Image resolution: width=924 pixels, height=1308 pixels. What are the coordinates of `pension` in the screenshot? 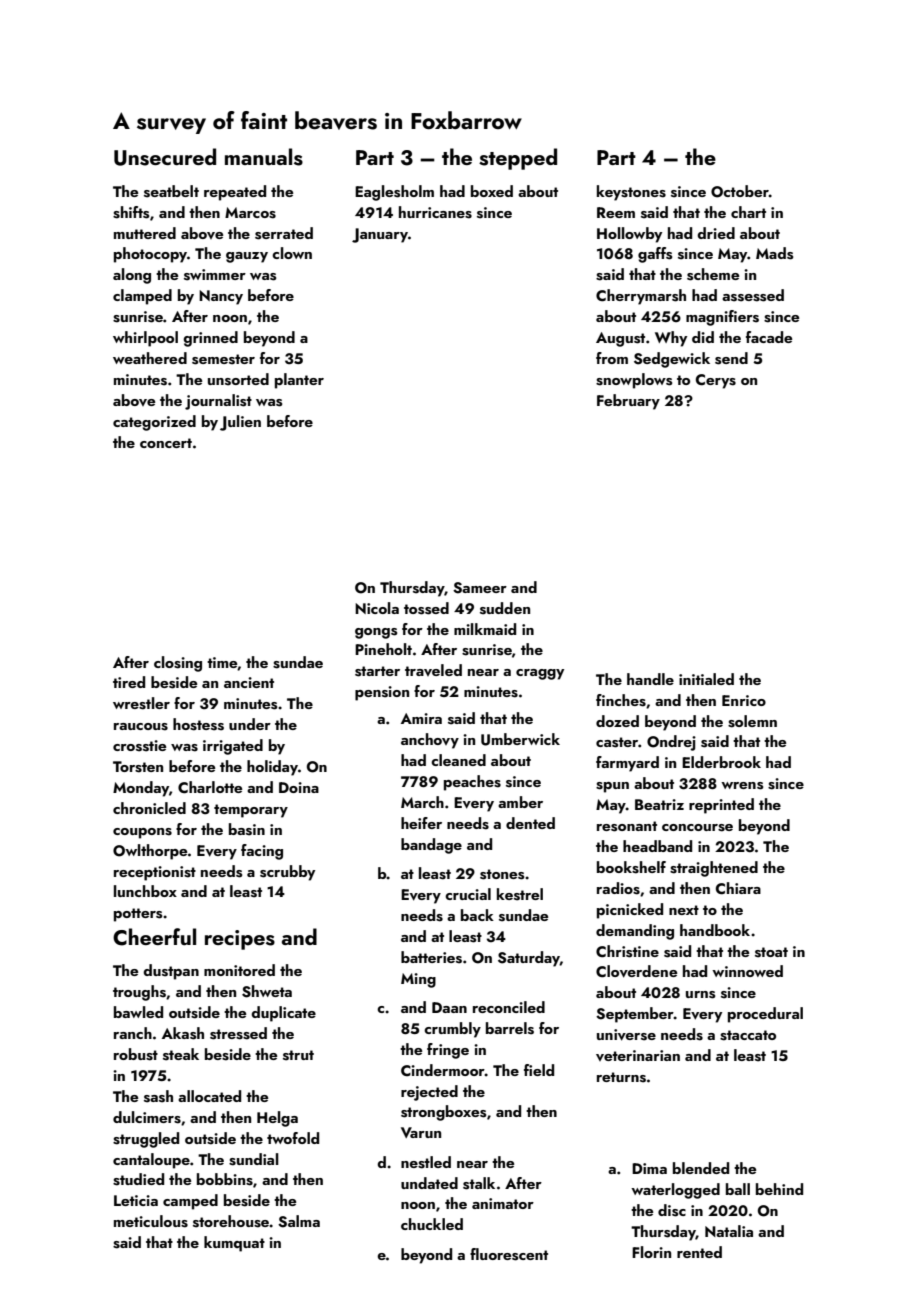 It's located at (382, 693).
